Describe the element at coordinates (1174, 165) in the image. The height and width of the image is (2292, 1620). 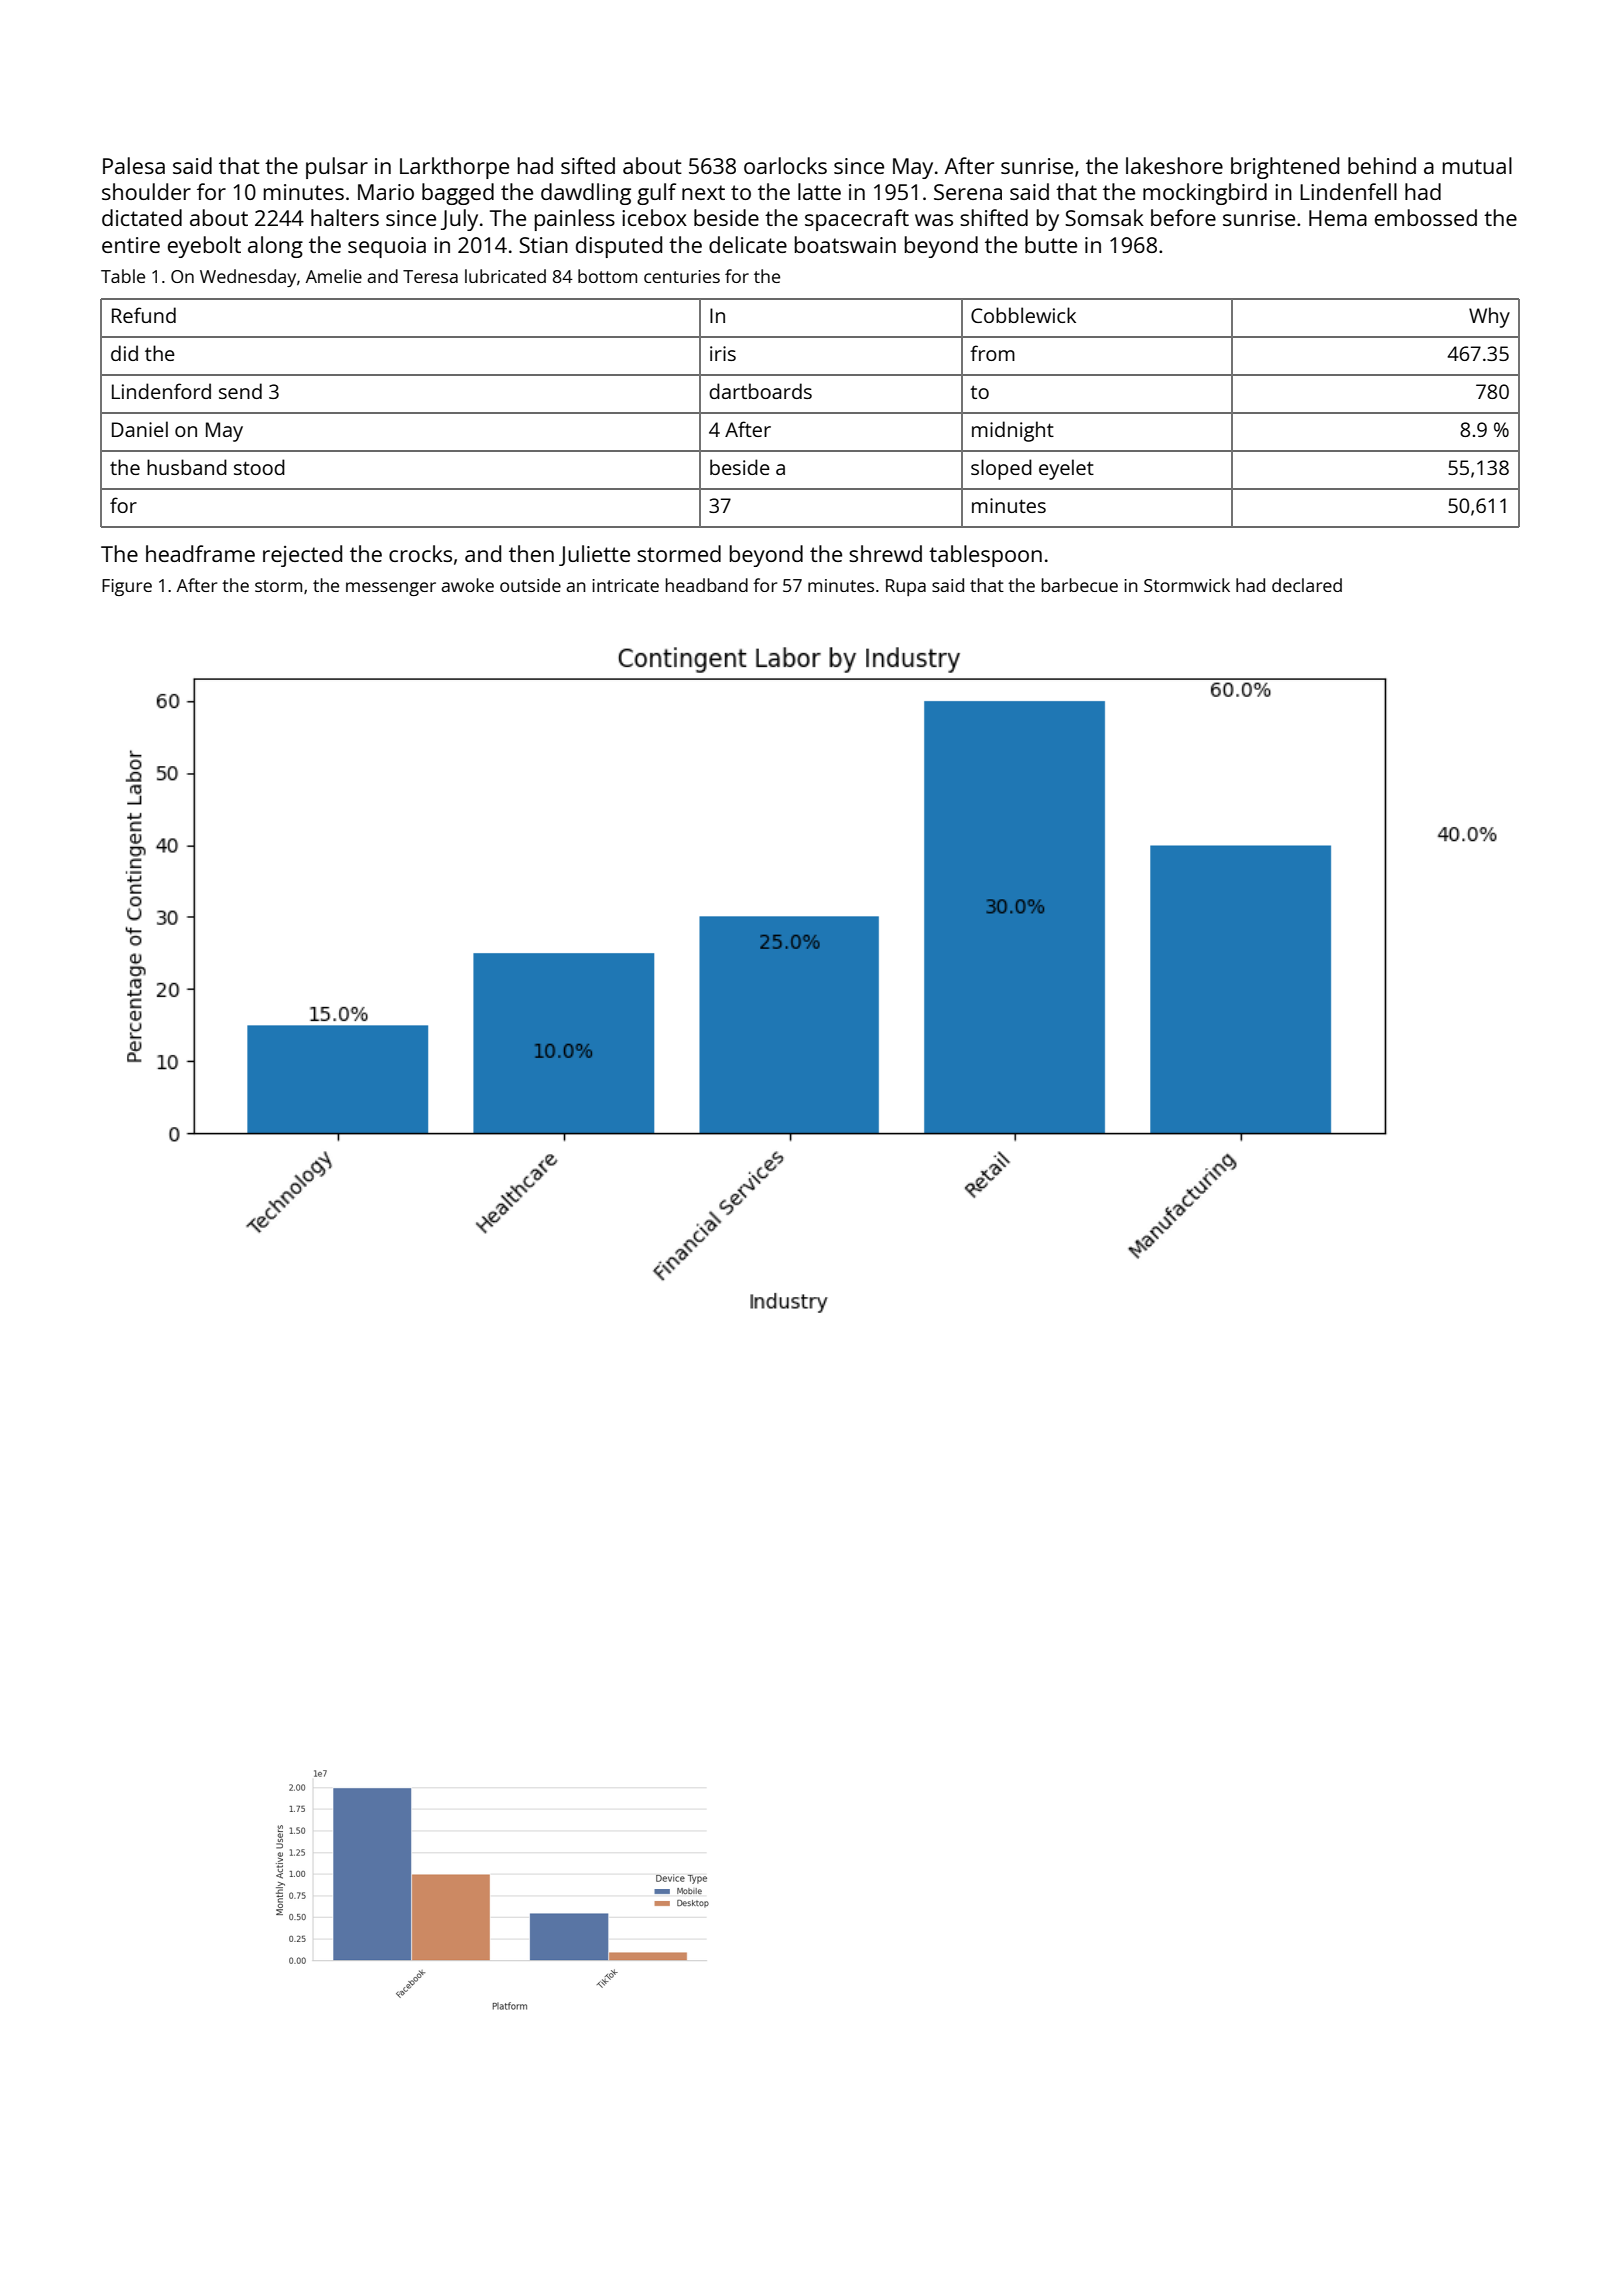
I see `lakeshore` at that location.
